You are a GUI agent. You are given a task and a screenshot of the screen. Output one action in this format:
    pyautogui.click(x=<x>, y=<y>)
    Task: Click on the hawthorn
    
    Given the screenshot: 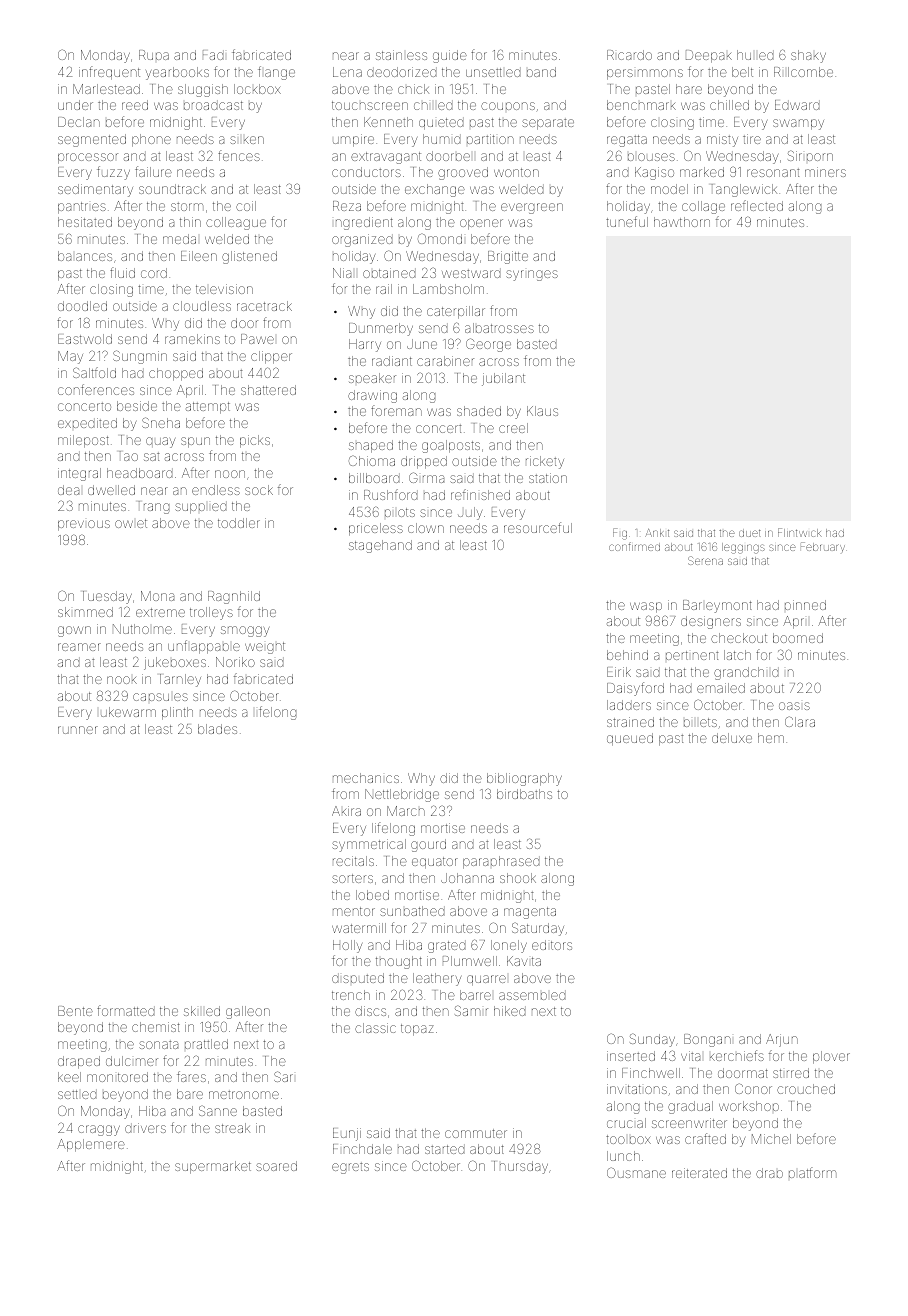 What is the action you would take?
    pyautogui.click(x=682, y=222)
